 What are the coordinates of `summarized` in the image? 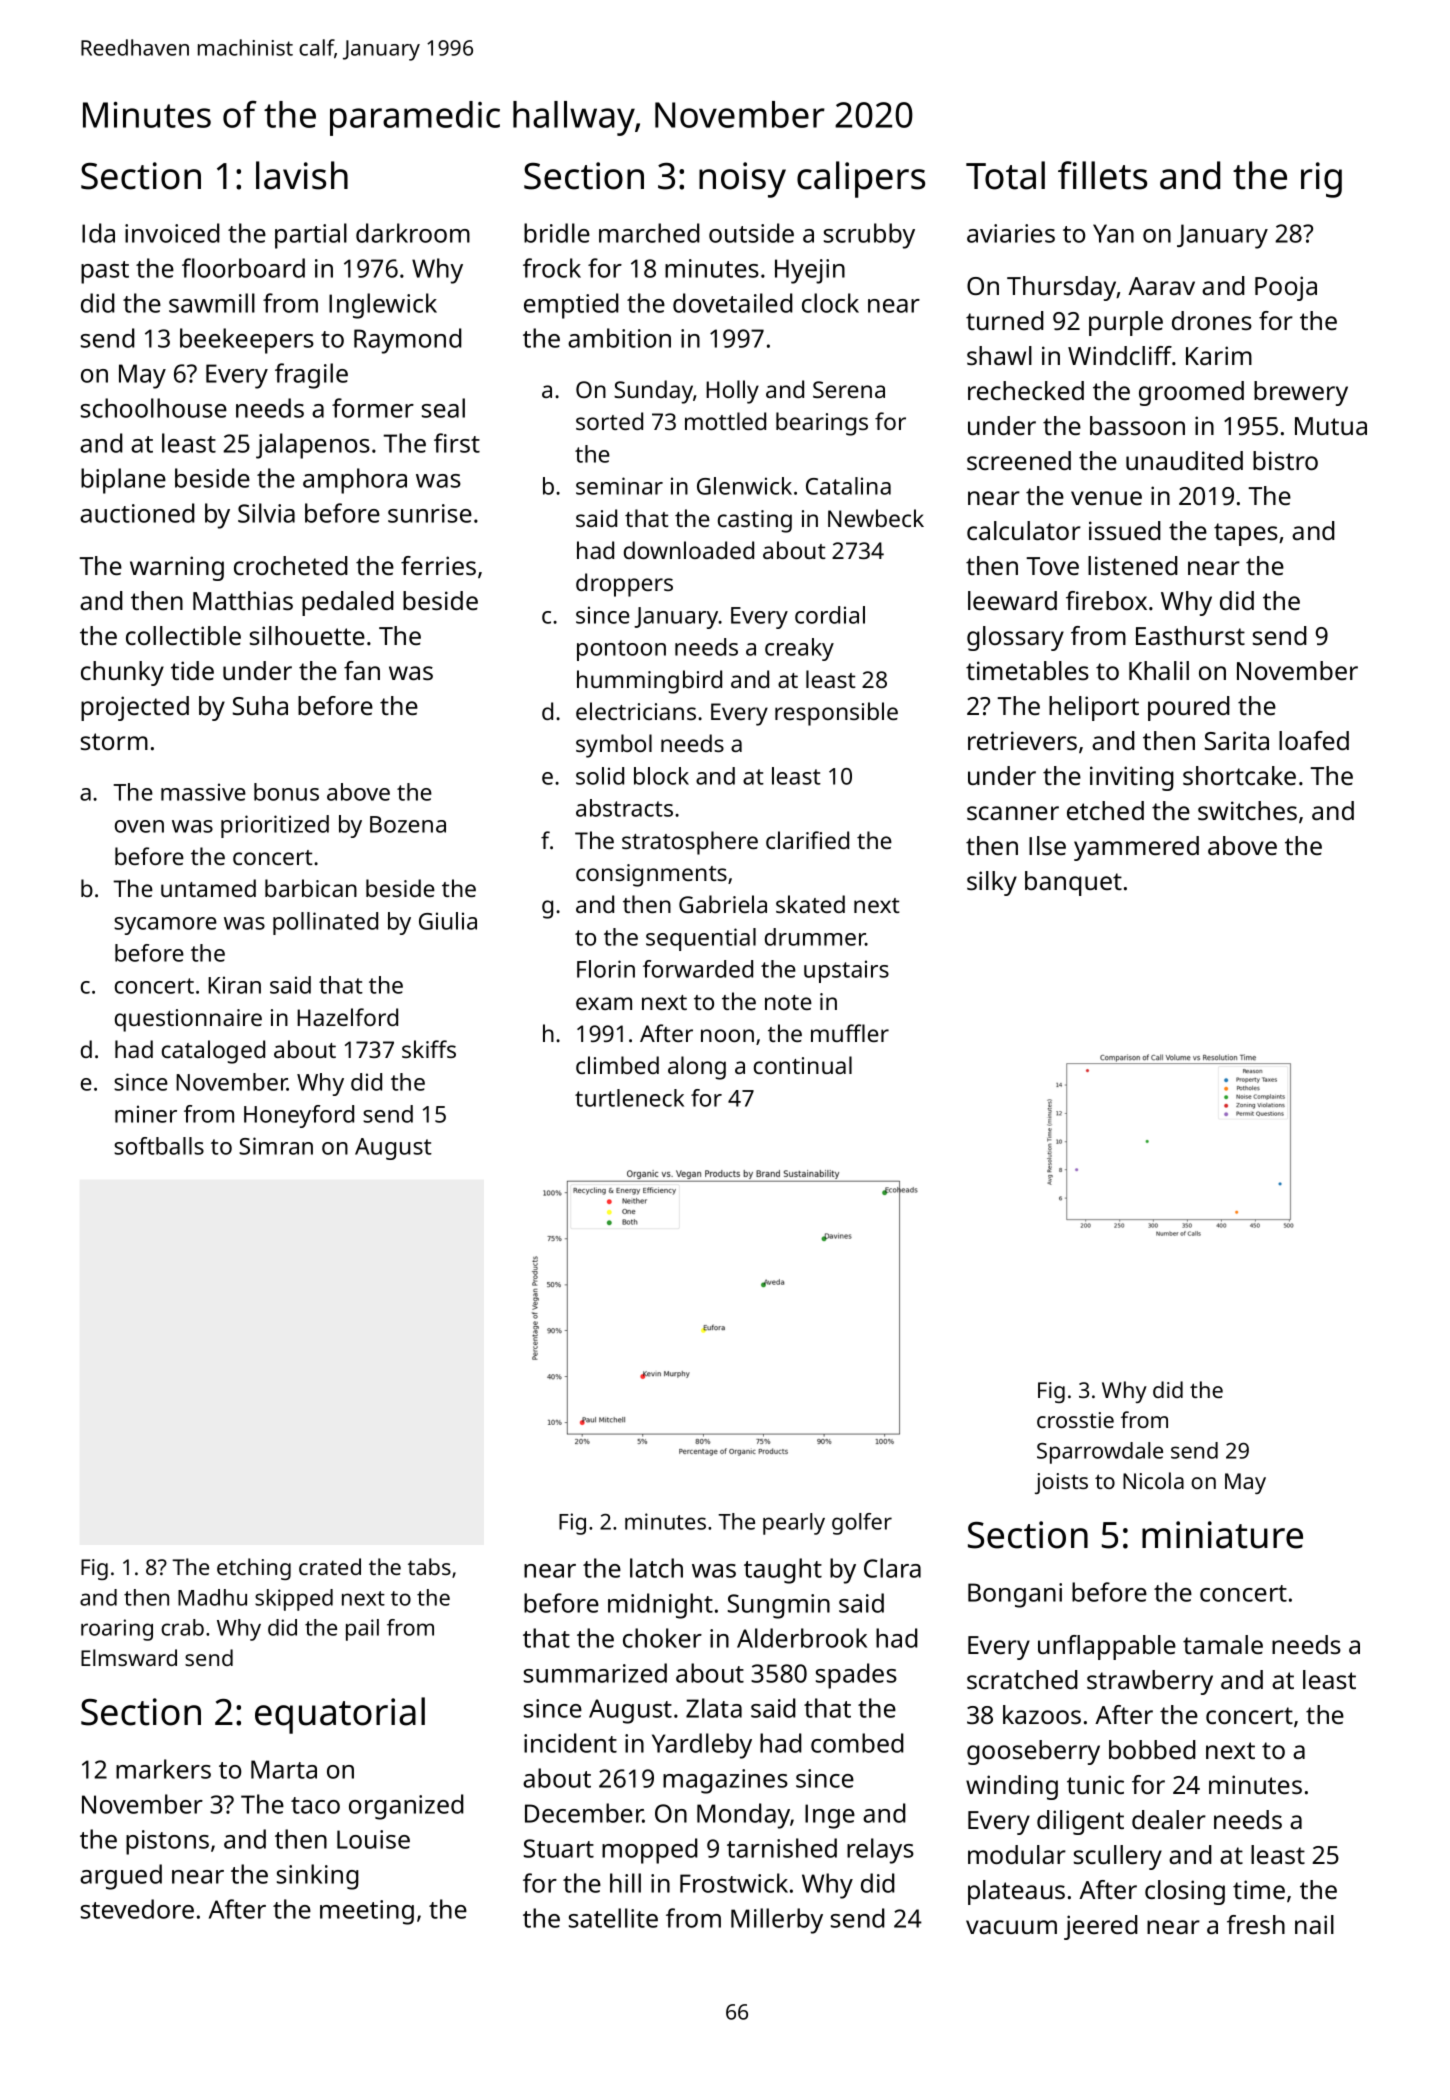 It's located at (595, 1673).
